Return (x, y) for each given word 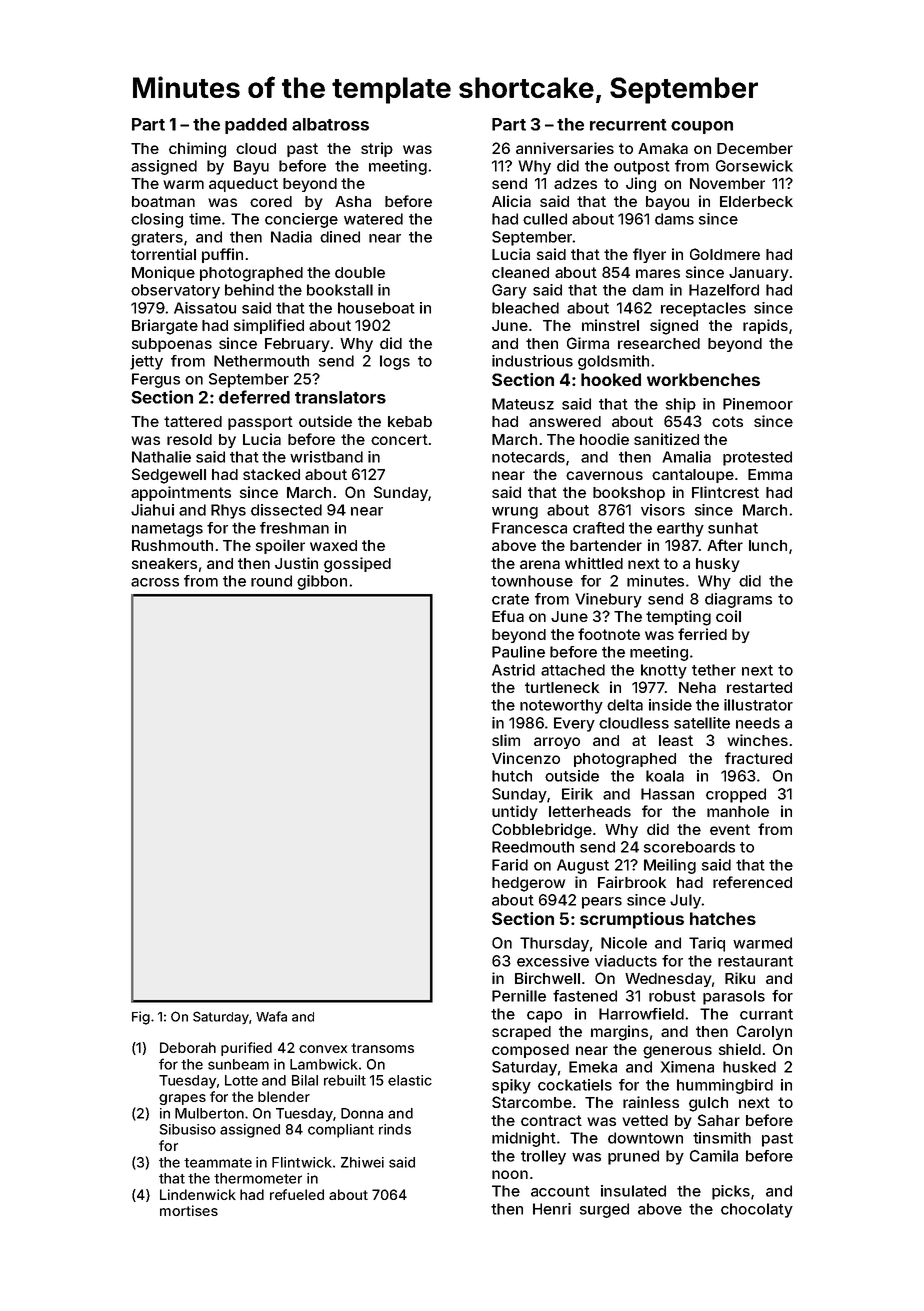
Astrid (513, 670)
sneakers (164, 563)
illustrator (758, 705)
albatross (330, 124)
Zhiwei (362, 1162)
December (755, 148)
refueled (297, 1194)
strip (377, 149)
